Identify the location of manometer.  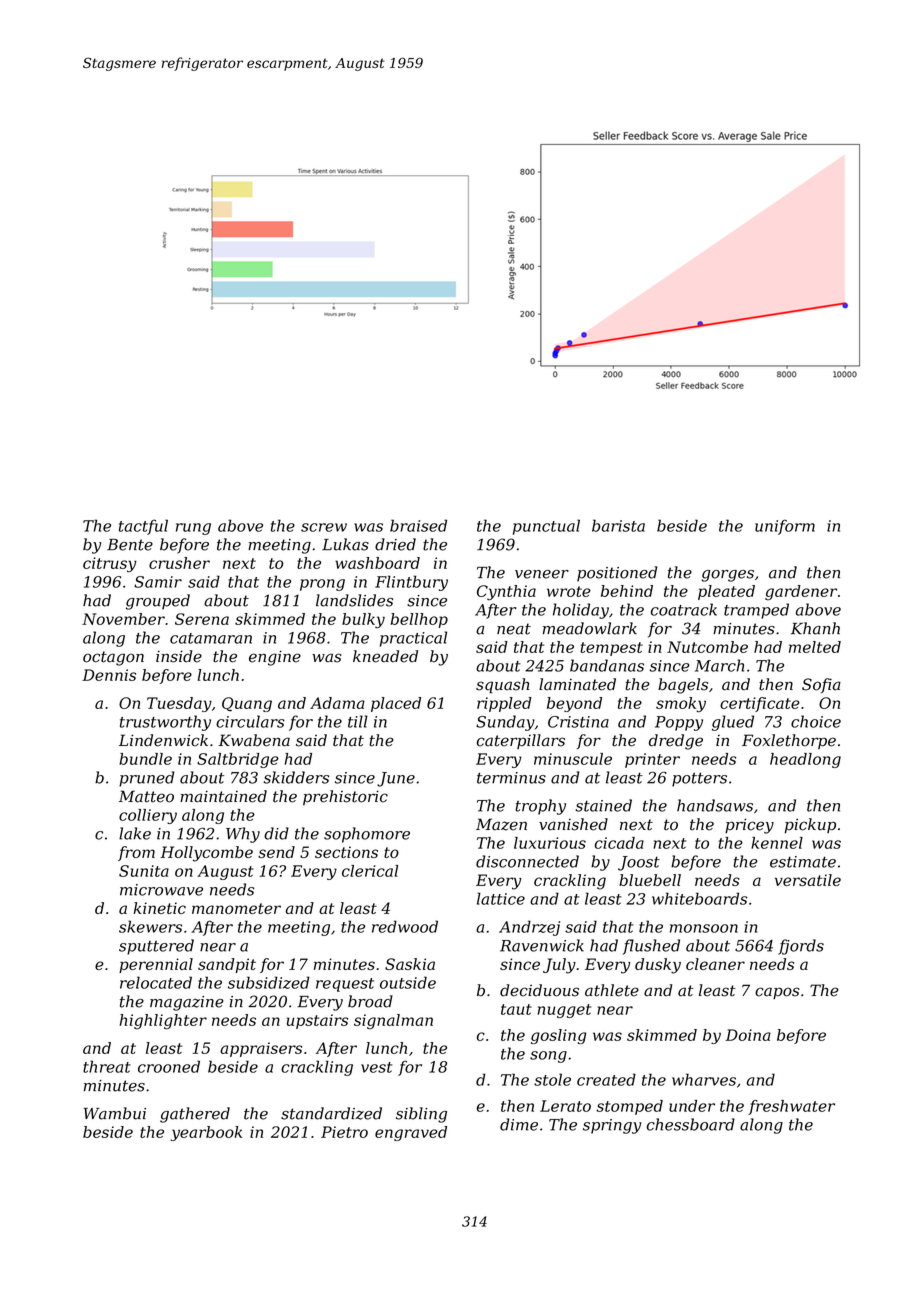
(236, 908).
